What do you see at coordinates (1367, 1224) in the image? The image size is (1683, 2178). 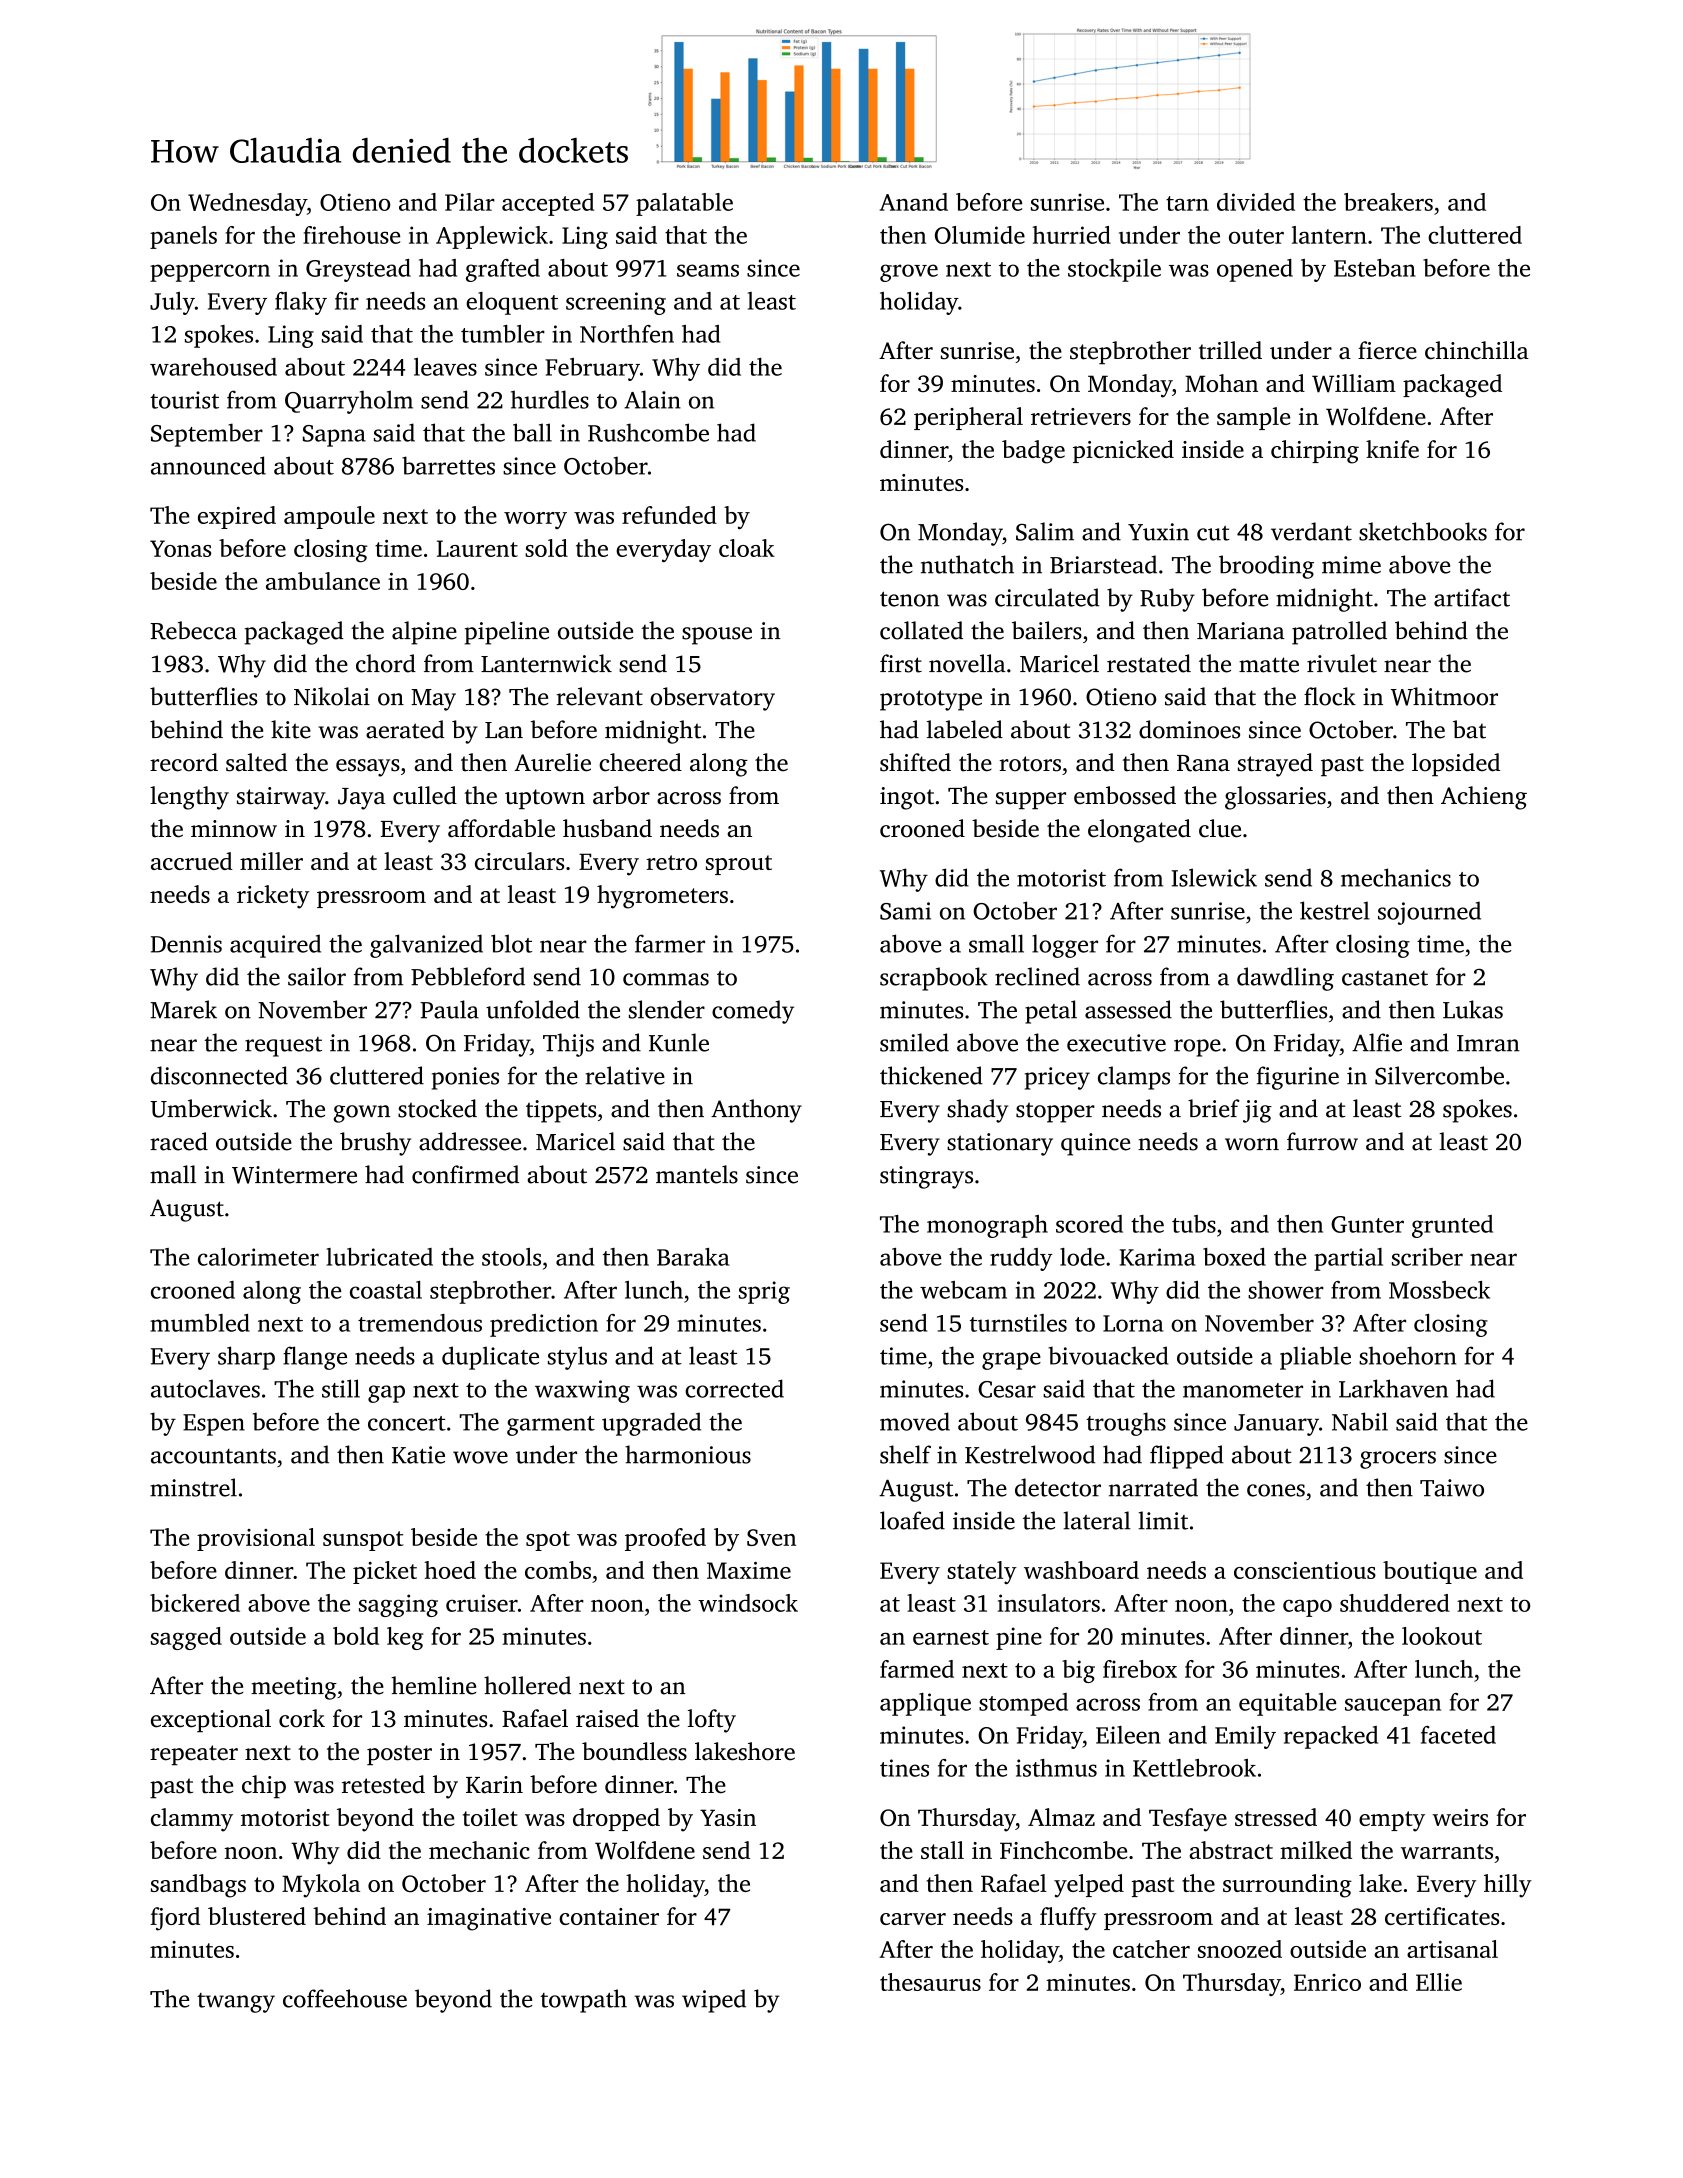 I see `Gunter` at bounding box center [1367, 1224].
